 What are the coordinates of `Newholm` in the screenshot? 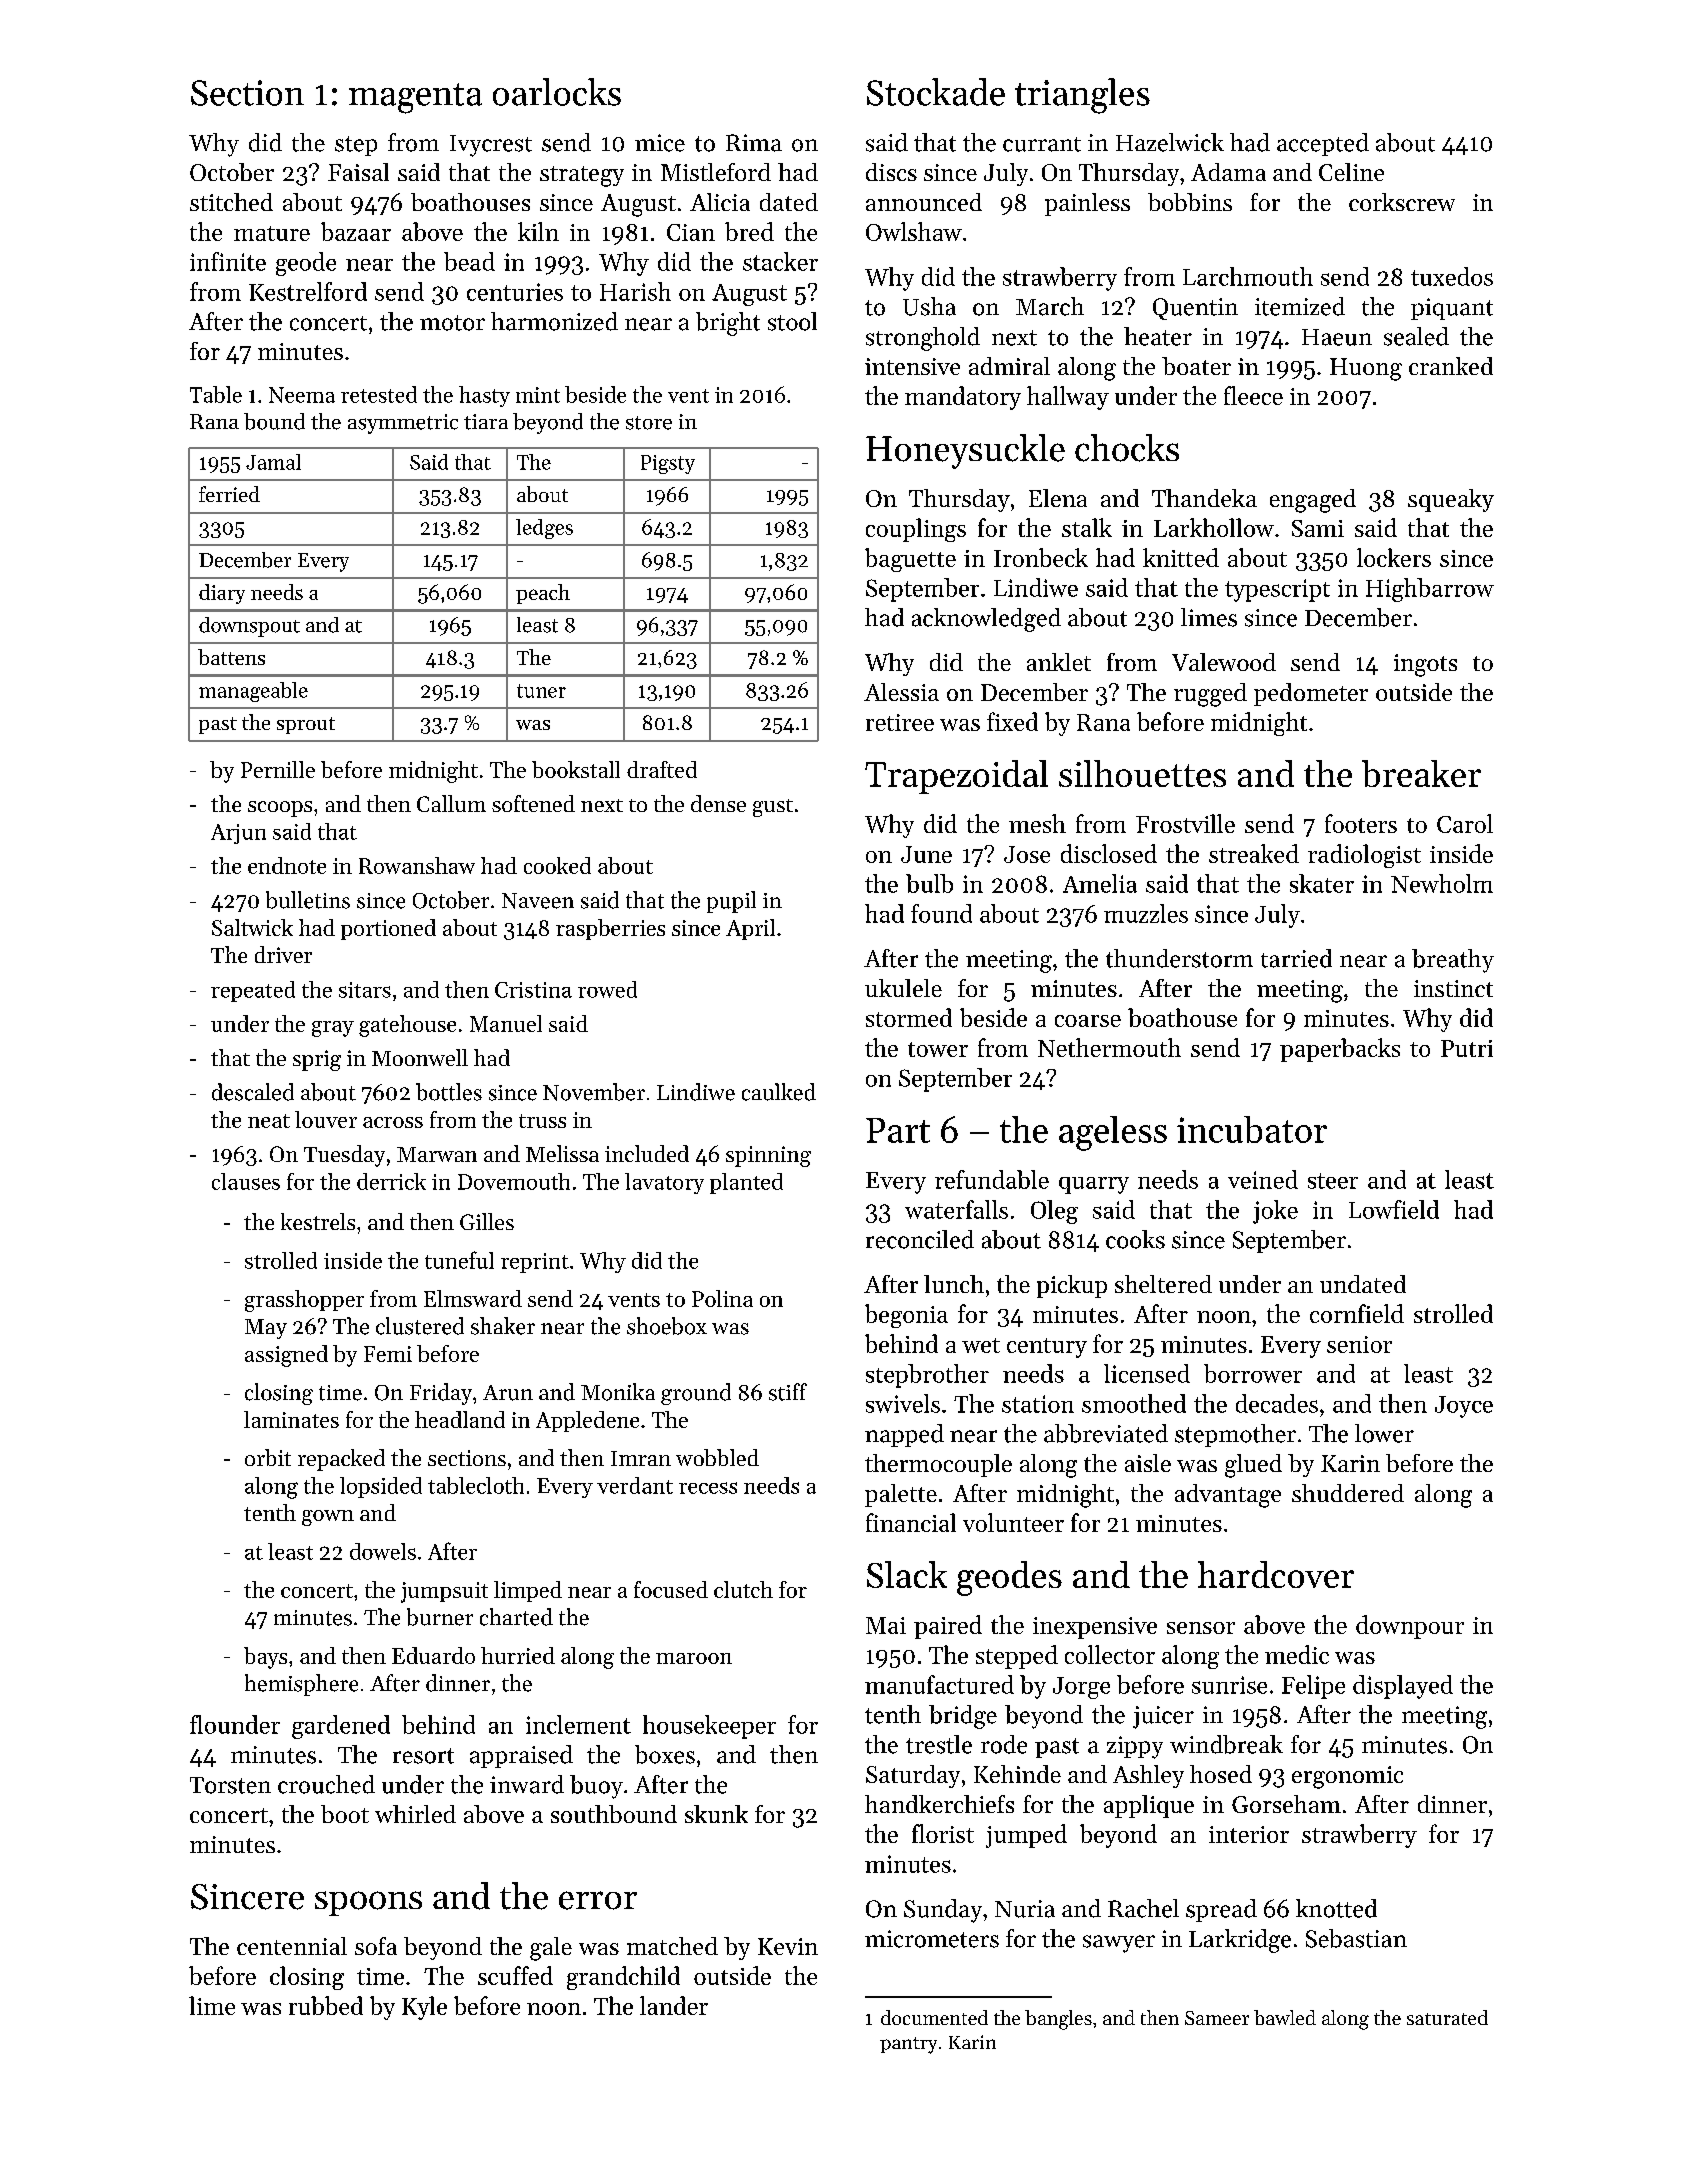 It's located at (1442, 883).
